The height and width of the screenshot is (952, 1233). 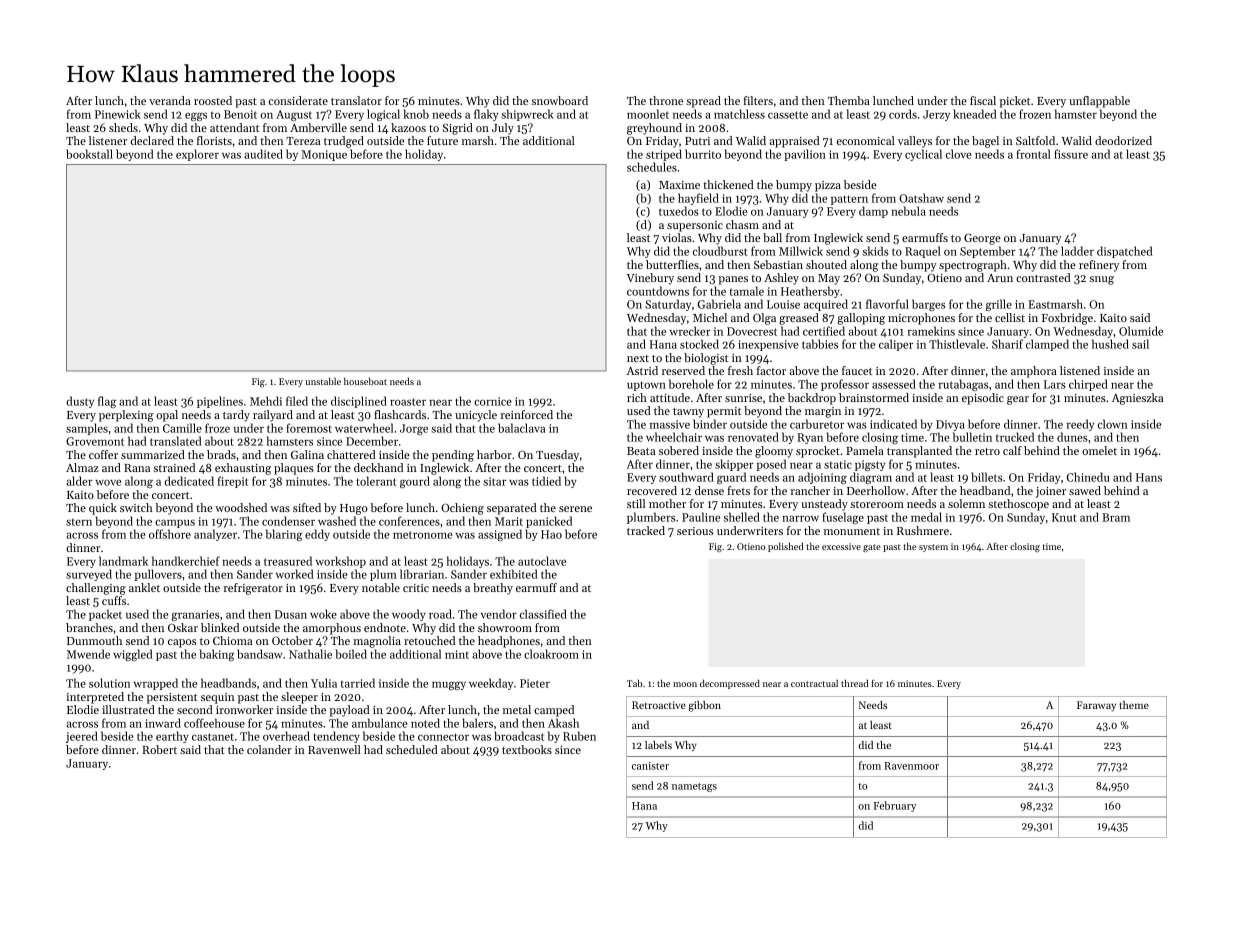 What do you see at coordinates (182, 428) in the screenshot?
I see `Camille` at bounding box center [182, 428].
